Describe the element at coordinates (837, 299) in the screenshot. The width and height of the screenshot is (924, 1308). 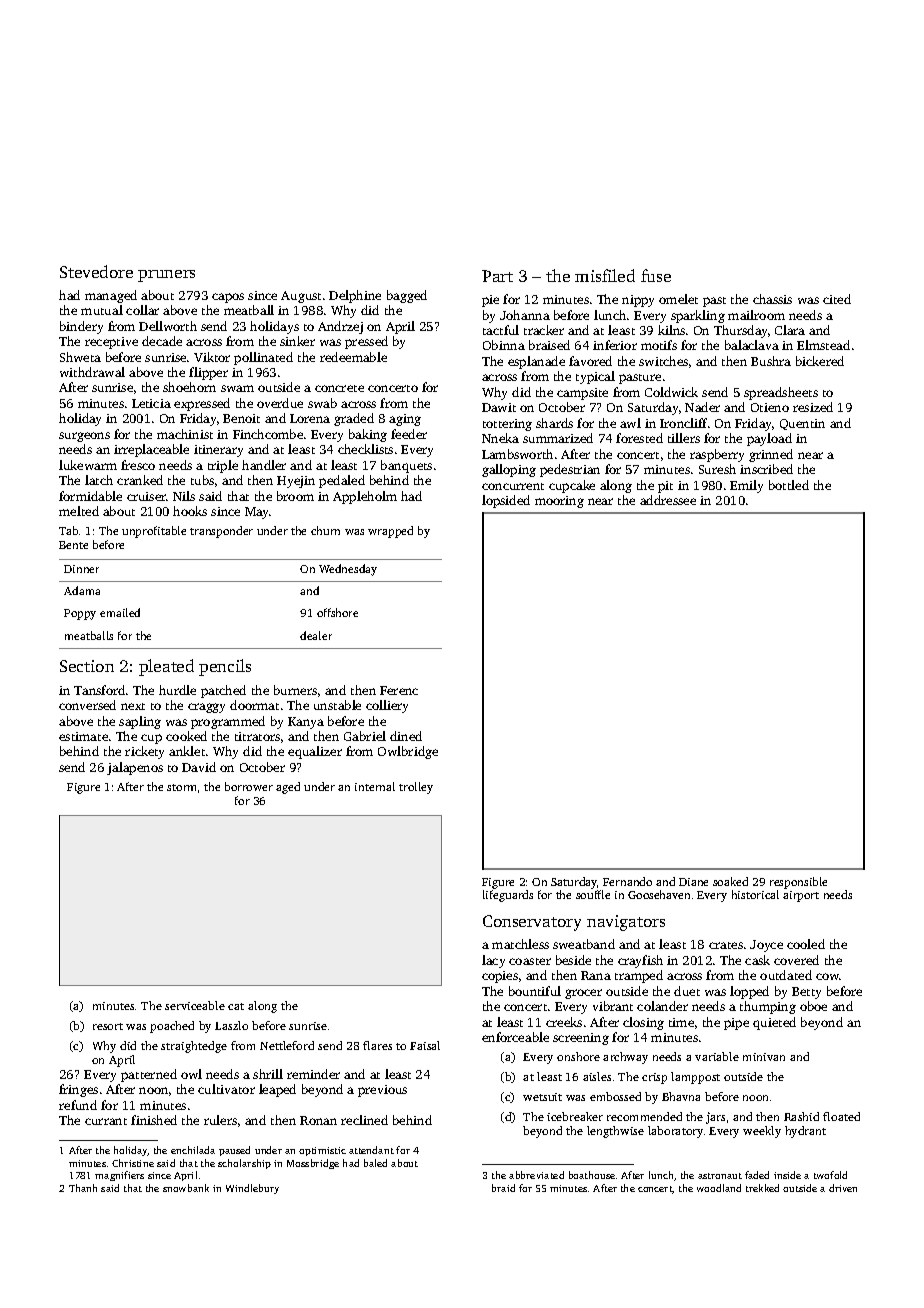
I see `cited` at that location.
